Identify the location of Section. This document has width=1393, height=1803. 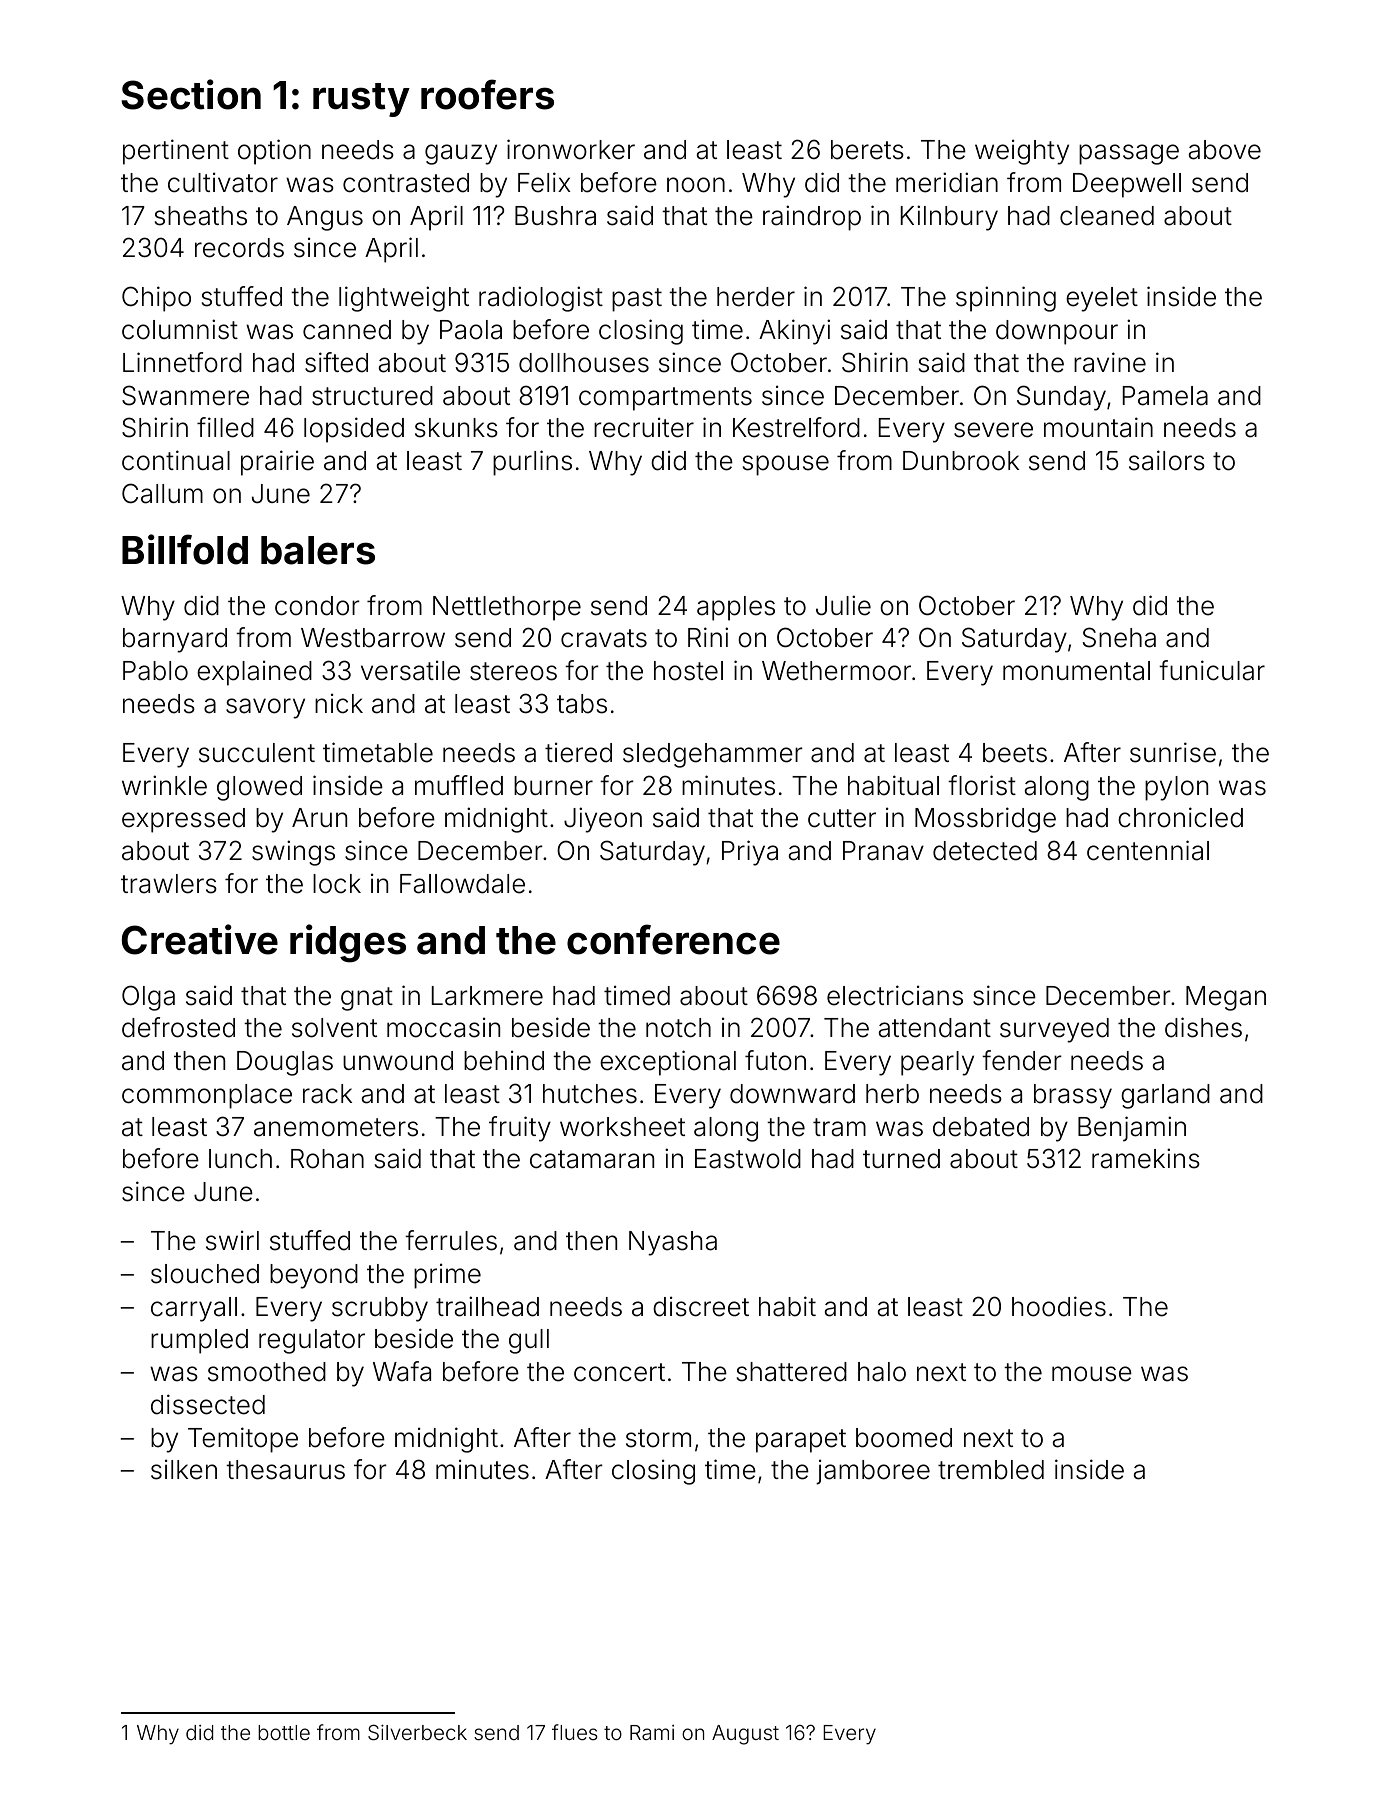
(191, 94).
